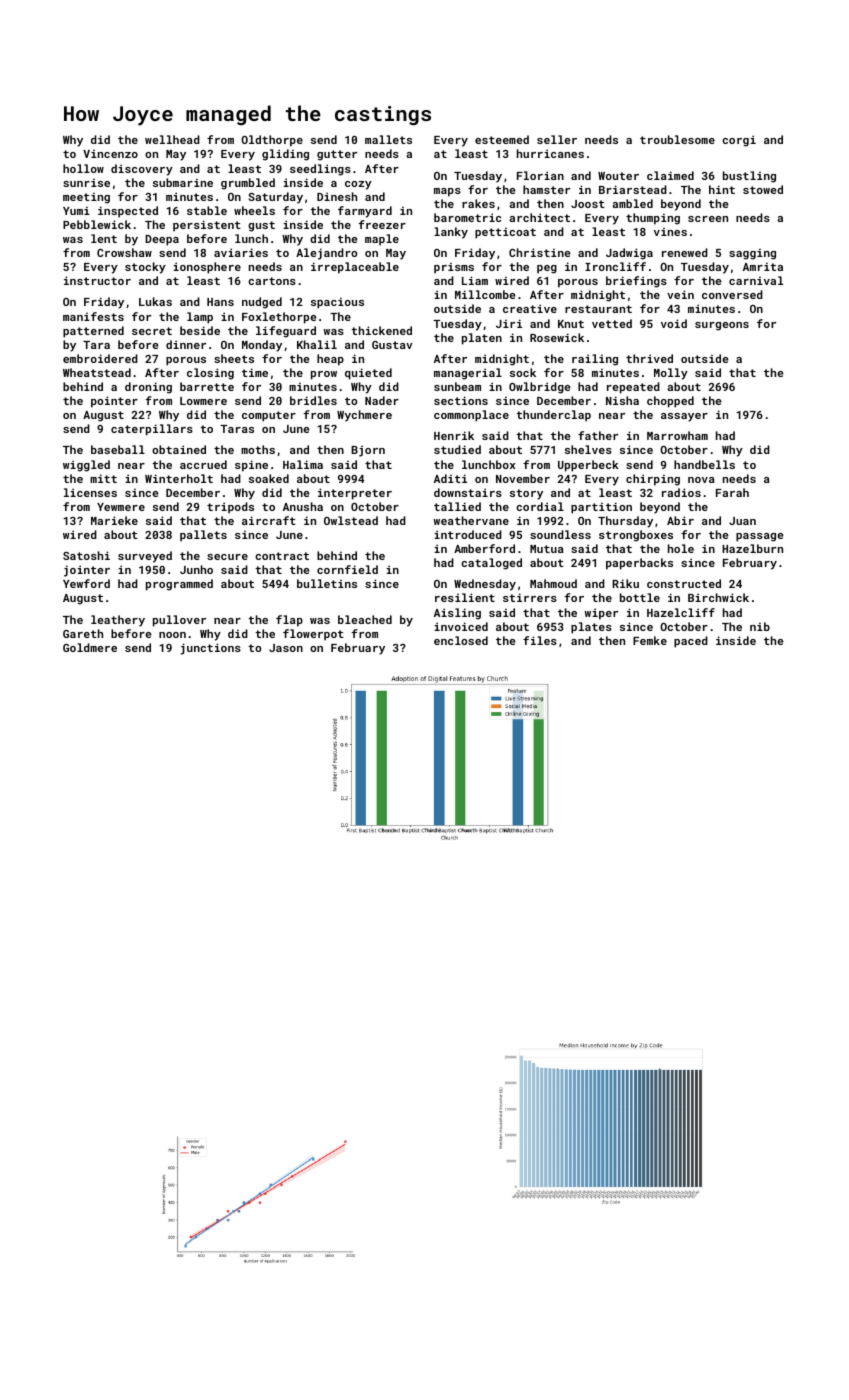  What do you see at coordinates (272, 141) in the screenshot?
I see `Oldthorpe` at bounding box center [272, 141].
